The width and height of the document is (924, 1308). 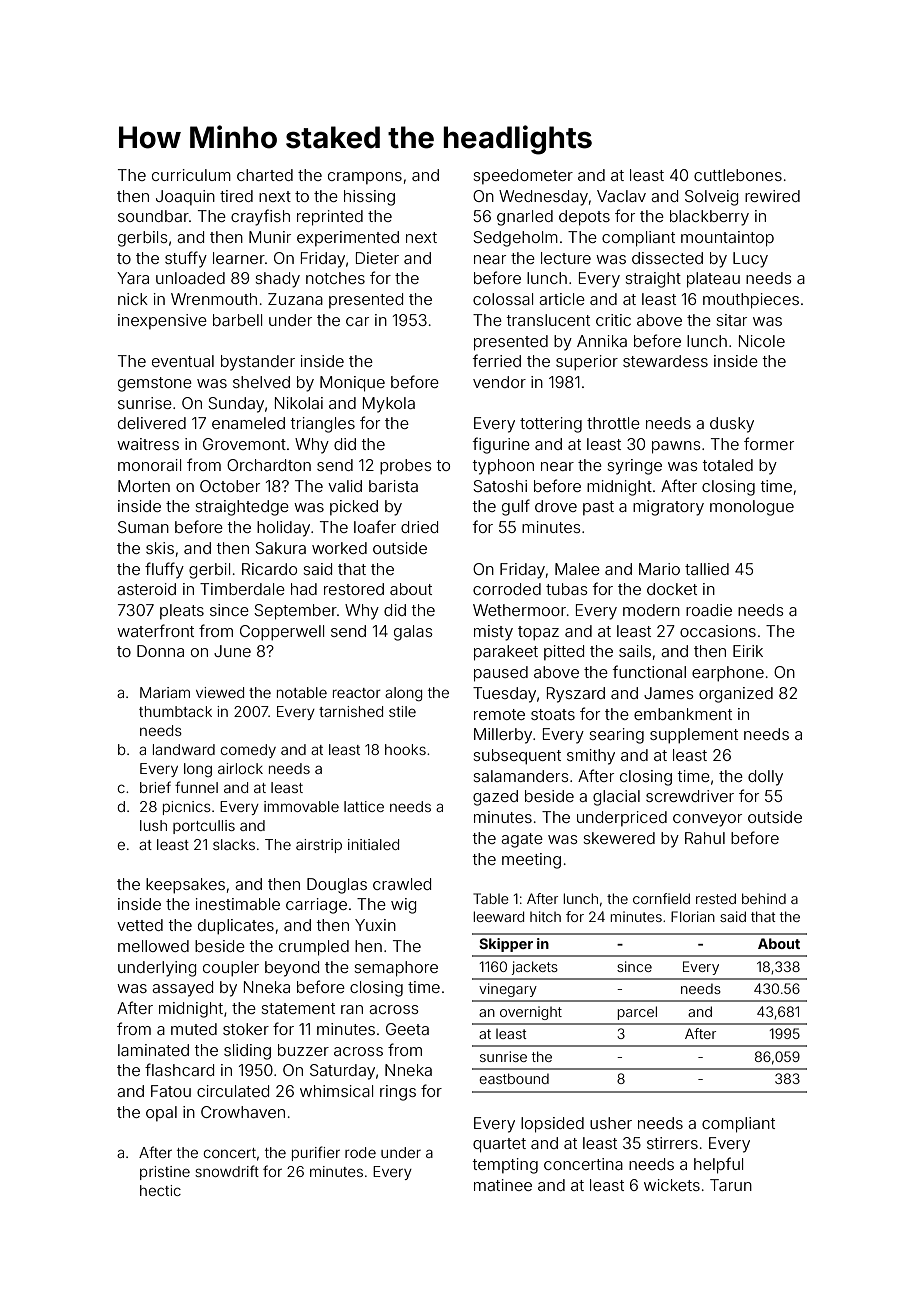 What do you see at coordinates (523, 176) in the document?
I see `speedometer` at bounding box center [523, 176].
